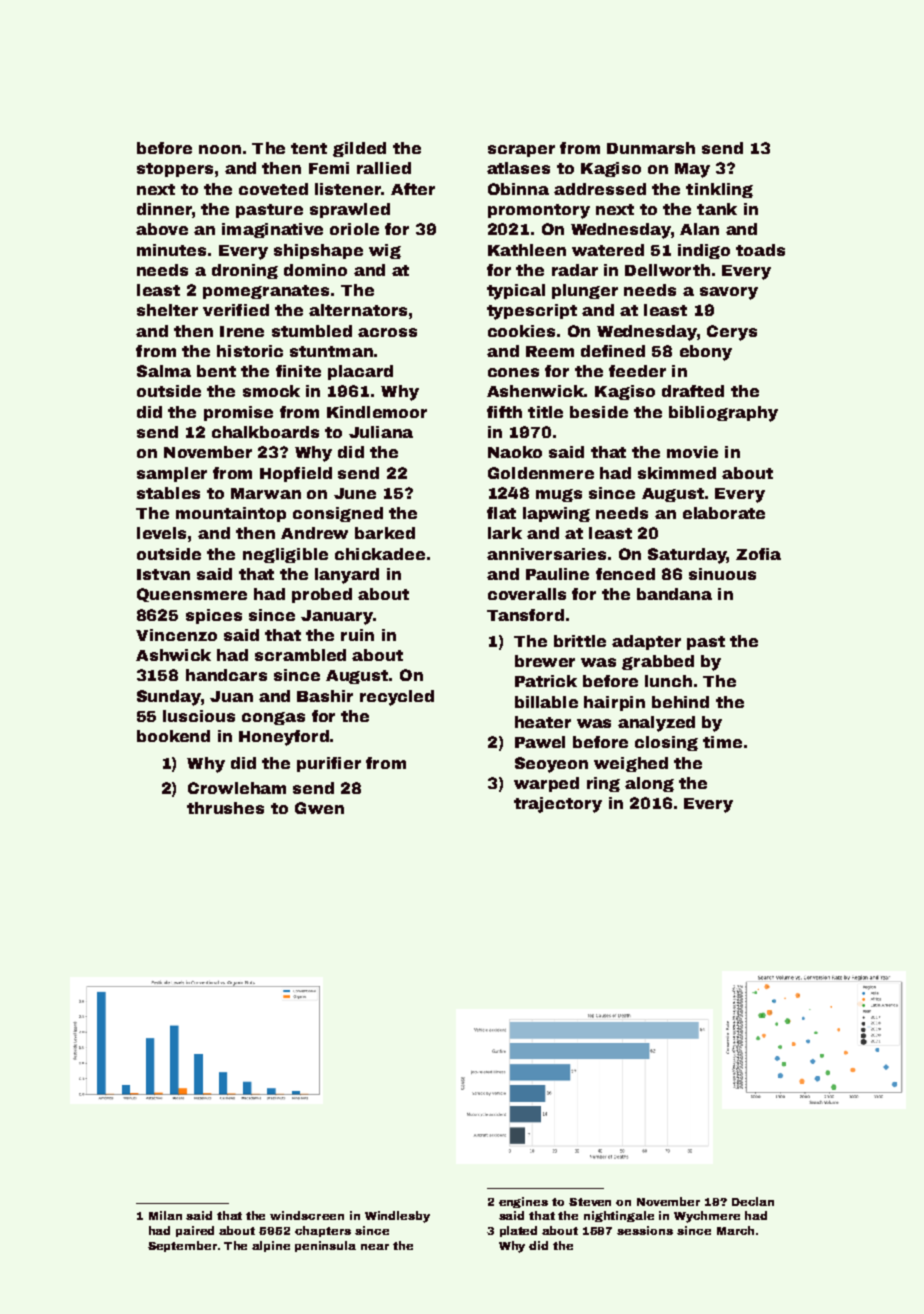 The height and width of the screenshot is (1314, 924). Describe the element at coordinates (558, 805) in the screenshot. I see `trajectory` at that location.
